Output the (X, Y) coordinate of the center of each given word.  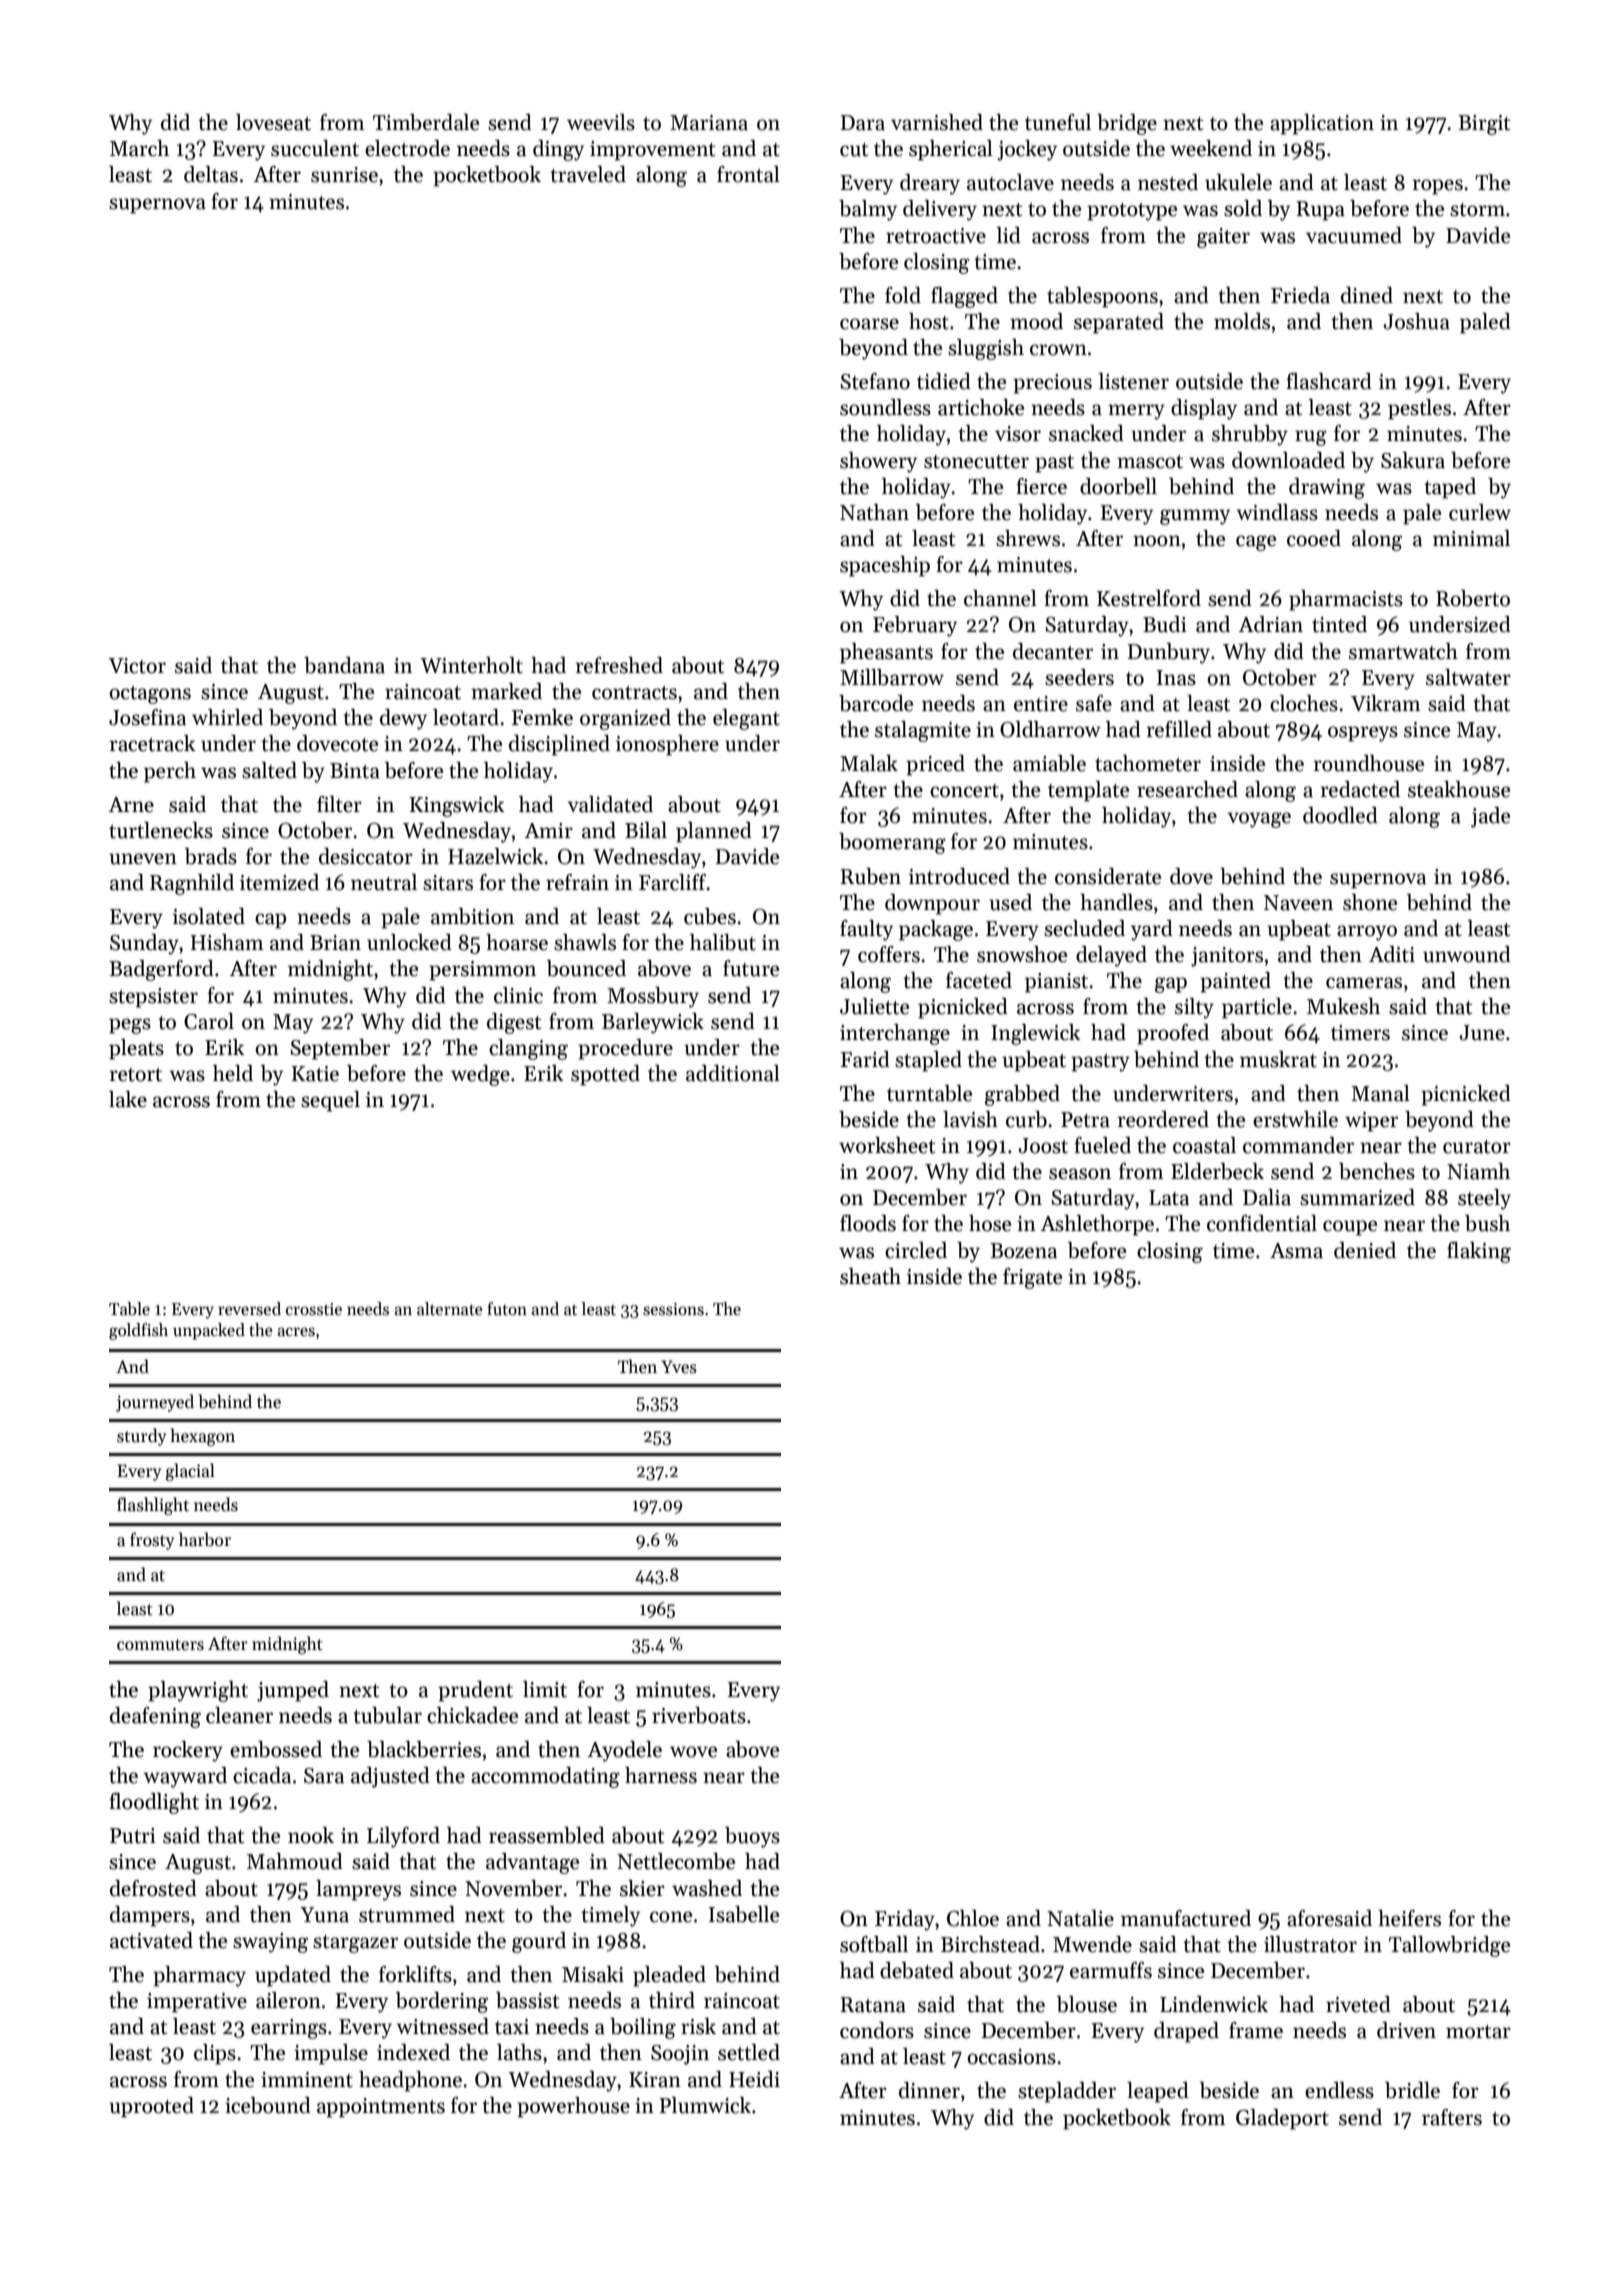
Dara (862, 123)
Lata (1169, 1198)
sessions (673, 1309)
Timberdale (426, 122)
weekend (1211, 148)
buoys (752, 1837)
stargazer (355, 1944)
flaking (1479, 1252)
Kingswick (456, 806)
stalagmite (923, 731)
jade (1490, 817)
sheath (870, 1276)
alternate (450, 1309)
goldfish (138, 1331)
